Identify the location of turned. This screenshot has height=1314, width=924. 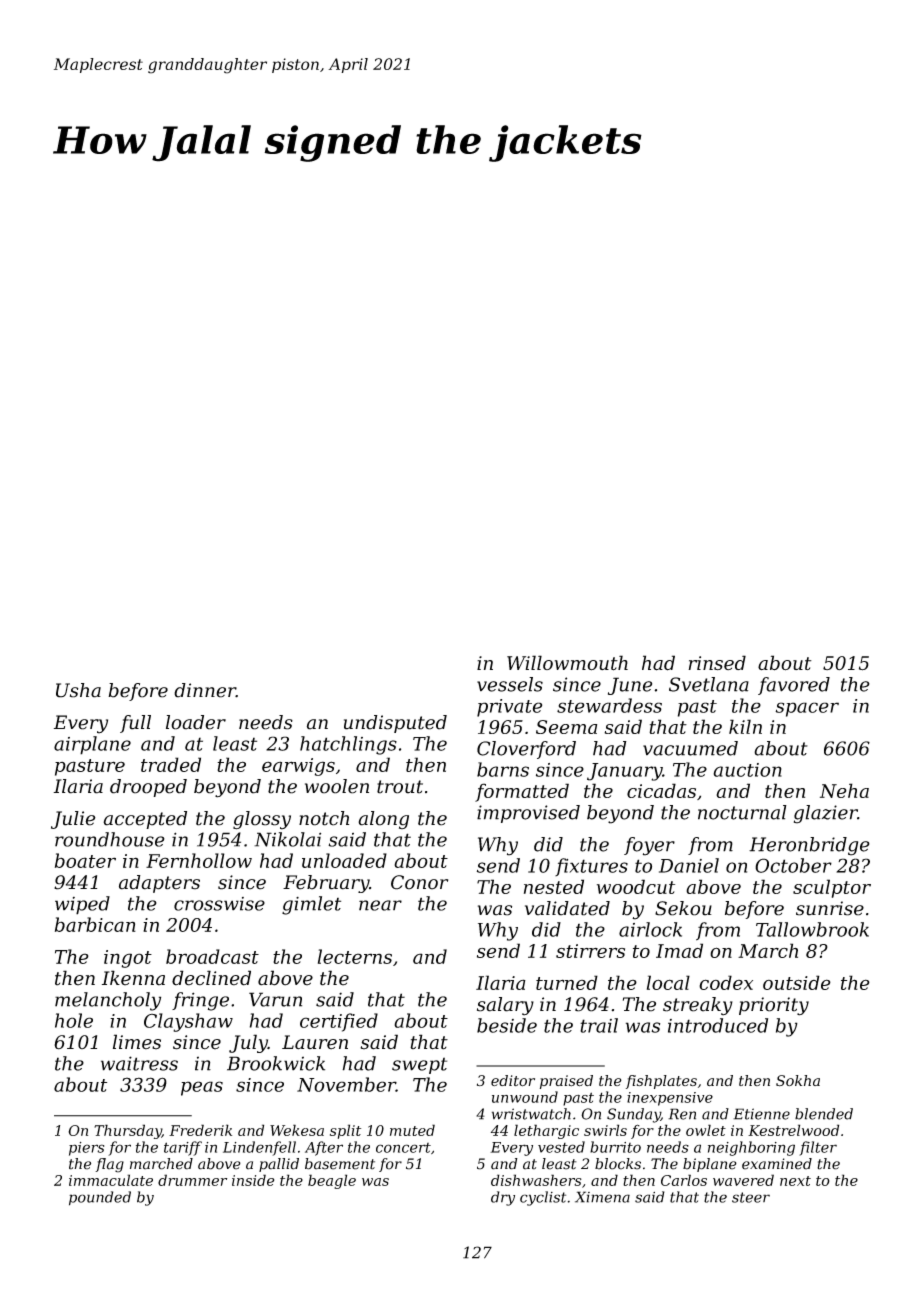
(567, 982).
